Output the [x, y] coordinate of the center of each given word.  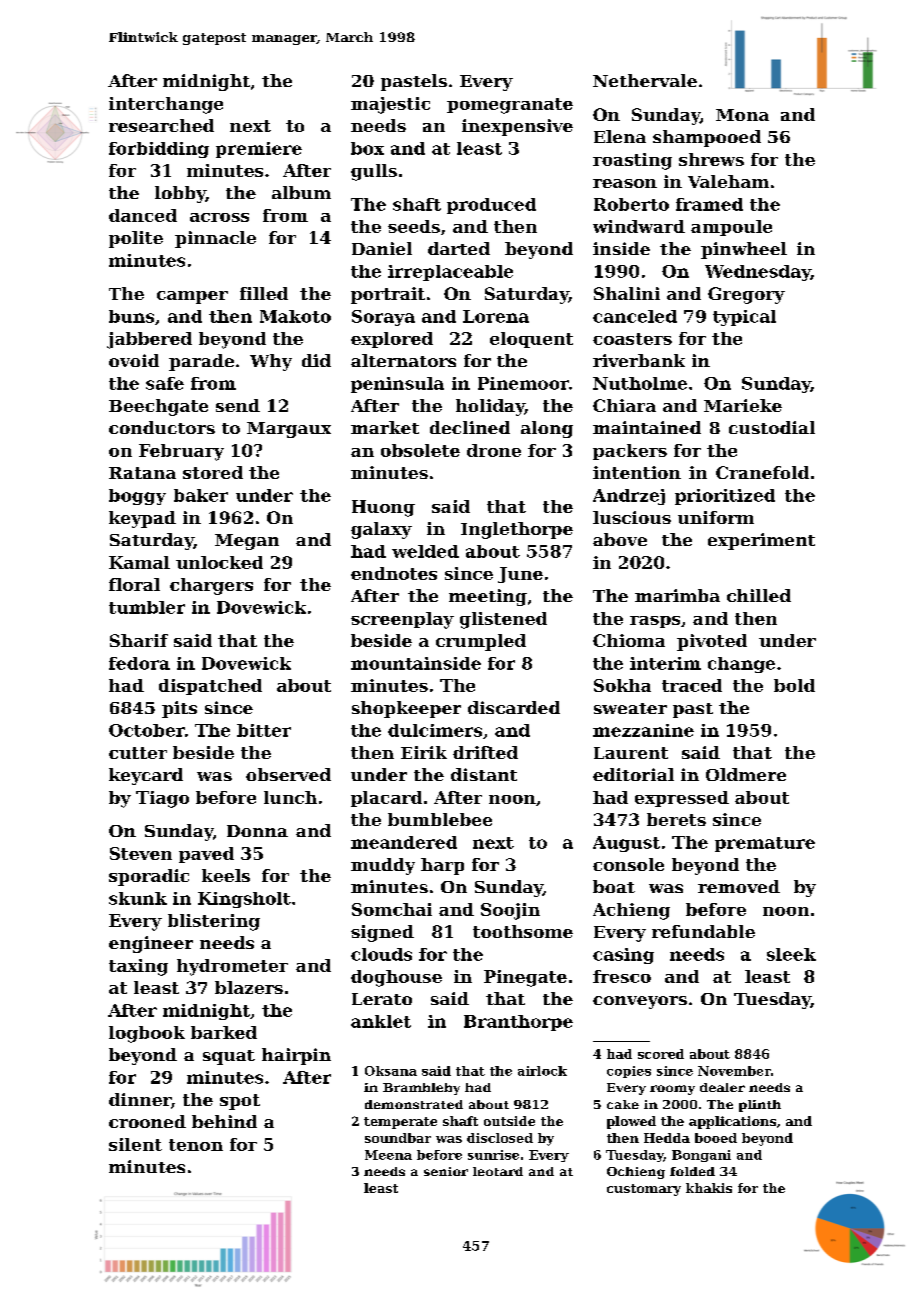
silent [135, 1144]
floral [134, 584]
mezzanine [643, 730]
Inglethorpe [517, 530]
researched [161, 125]
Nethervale [645, 80]
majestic [390, 105]
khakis [709, 1188]
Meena [388, 1155]
